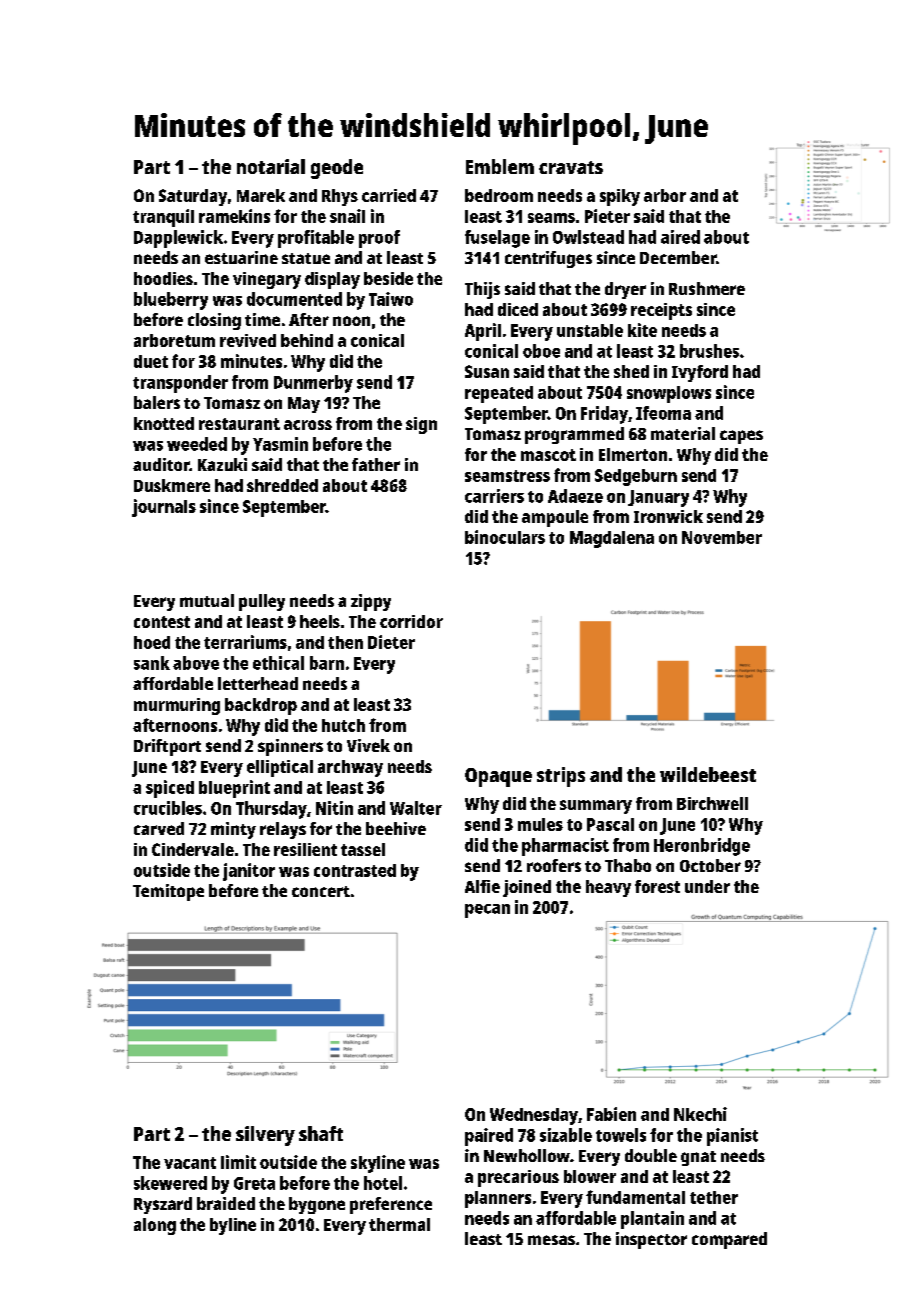  Describe the element at coordinates (708, 774) in the image. I see `wildebeest` at that location.
